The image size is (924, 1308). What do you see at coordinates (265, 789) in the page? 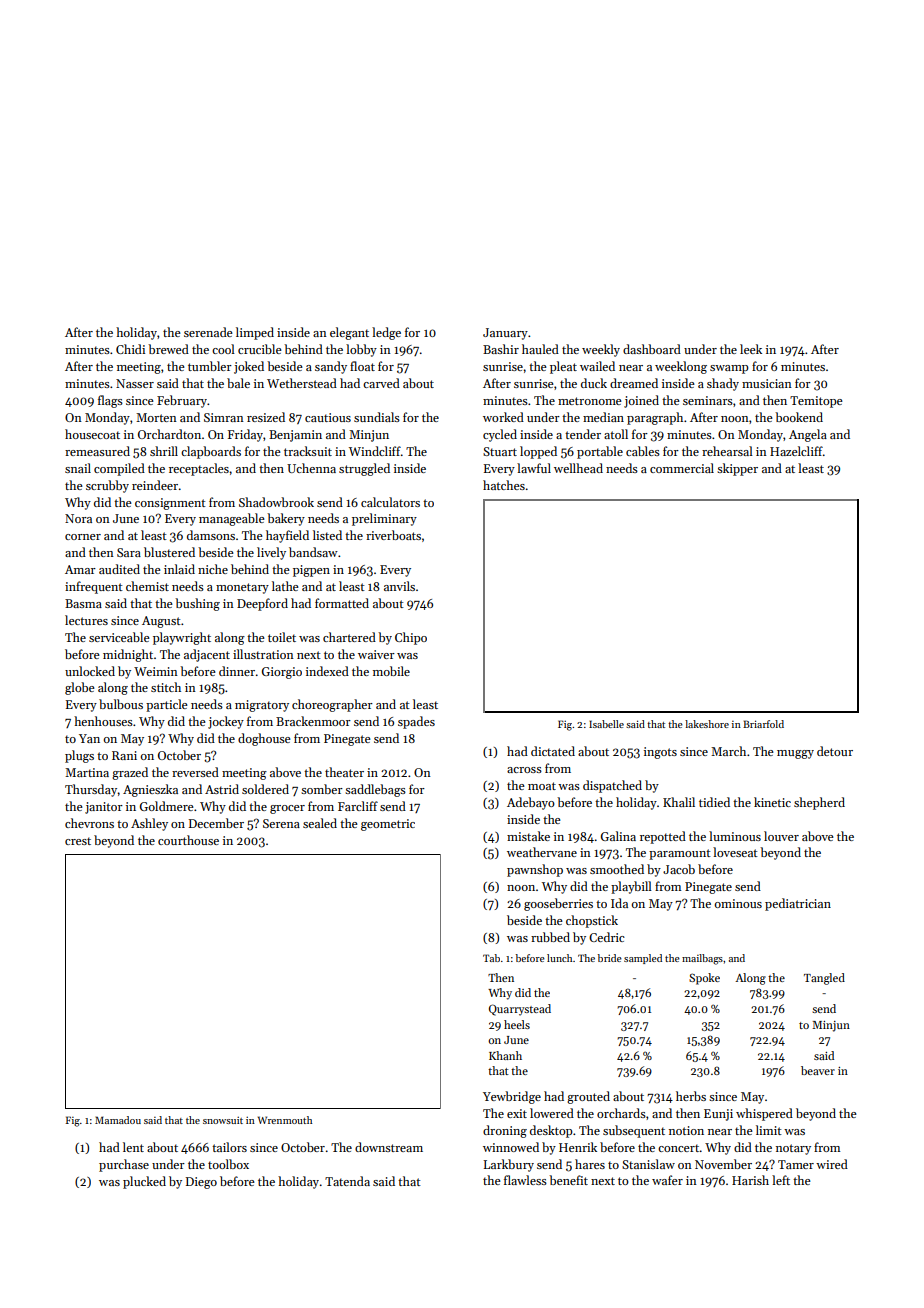
I see `soldered` at bounding box center [265, 789].
